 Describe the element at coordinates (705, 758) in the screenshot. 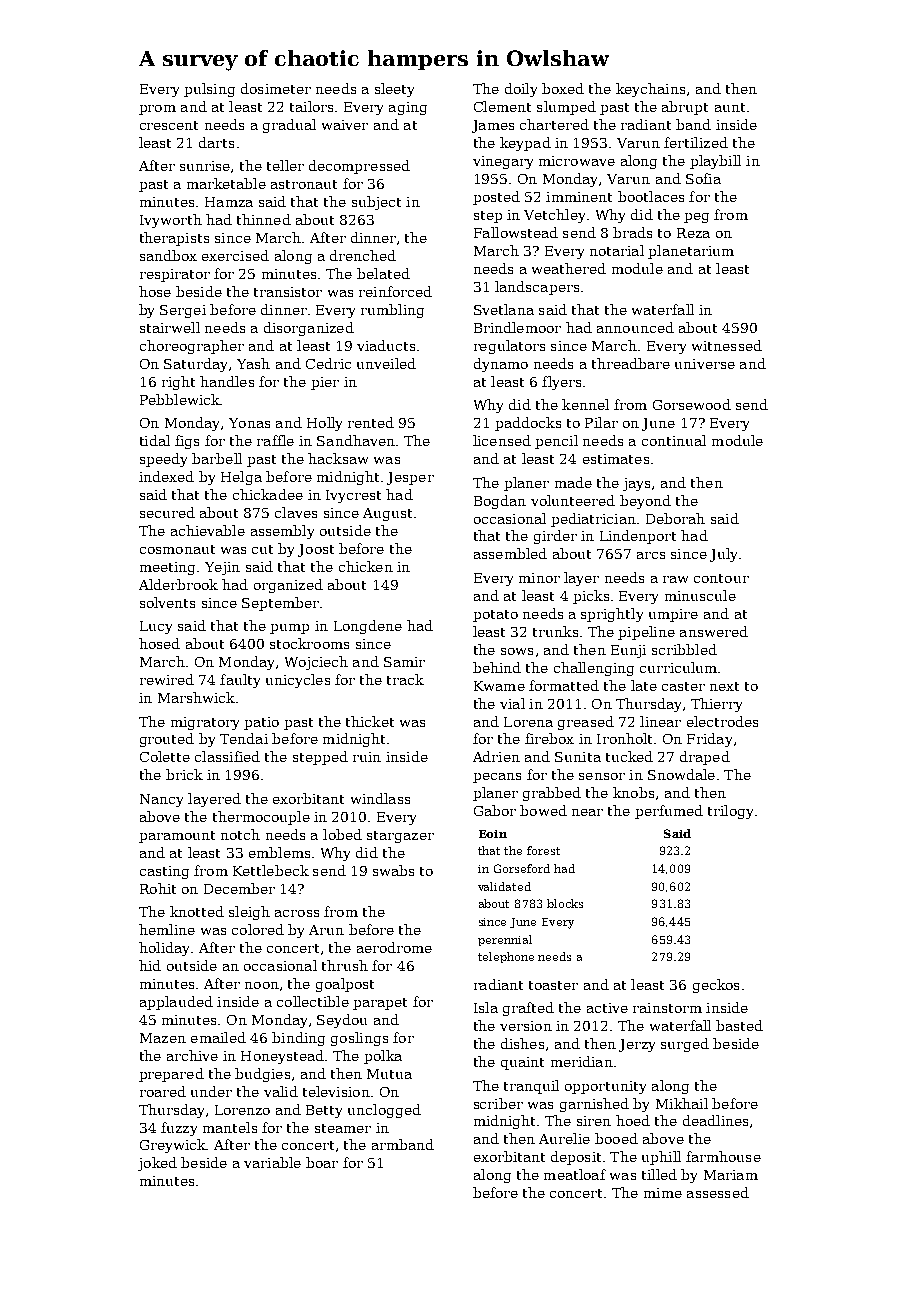

I see `draped` at that location.
